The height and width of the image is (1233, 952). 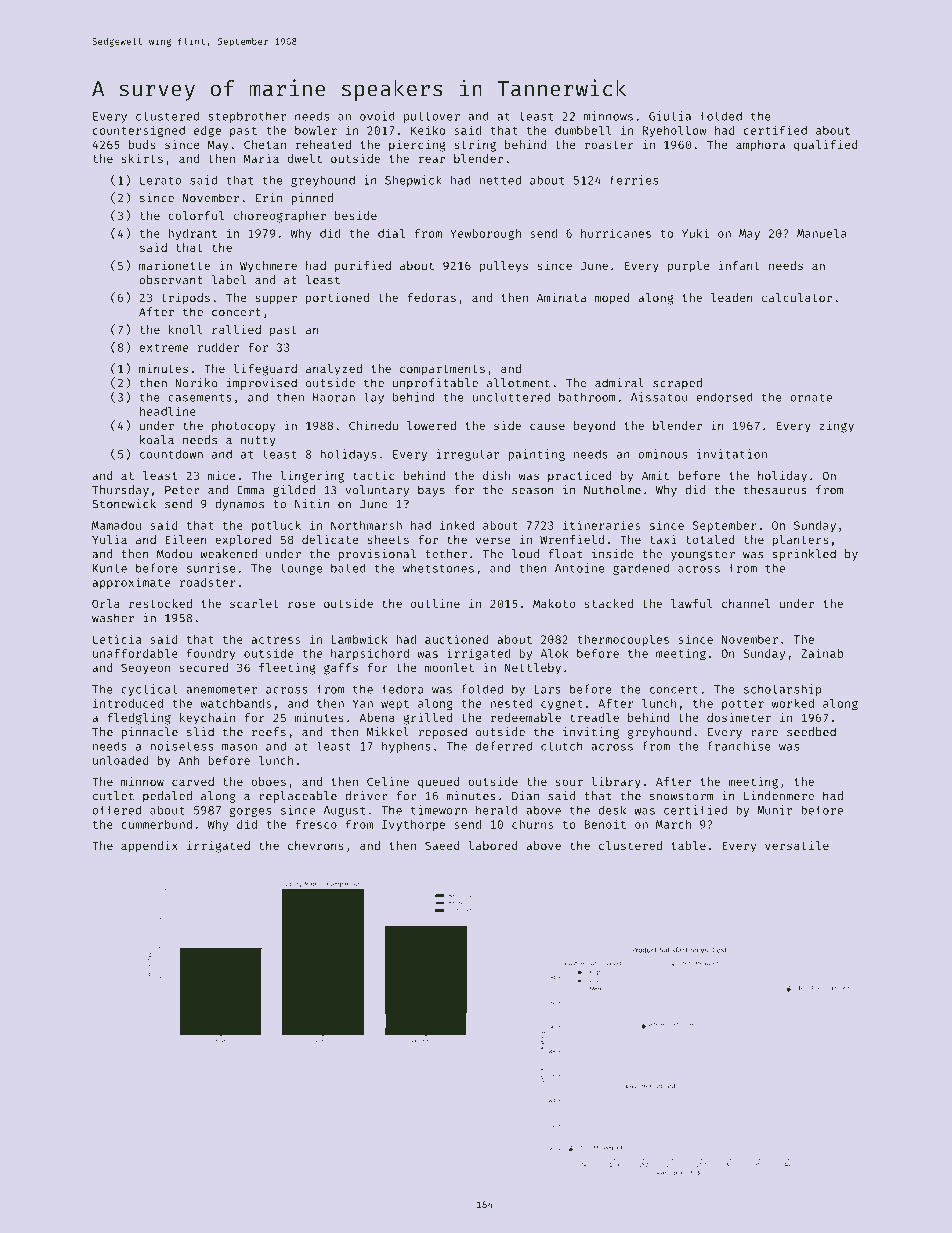 I want to click on tripods, so click(x=186, y=299).
